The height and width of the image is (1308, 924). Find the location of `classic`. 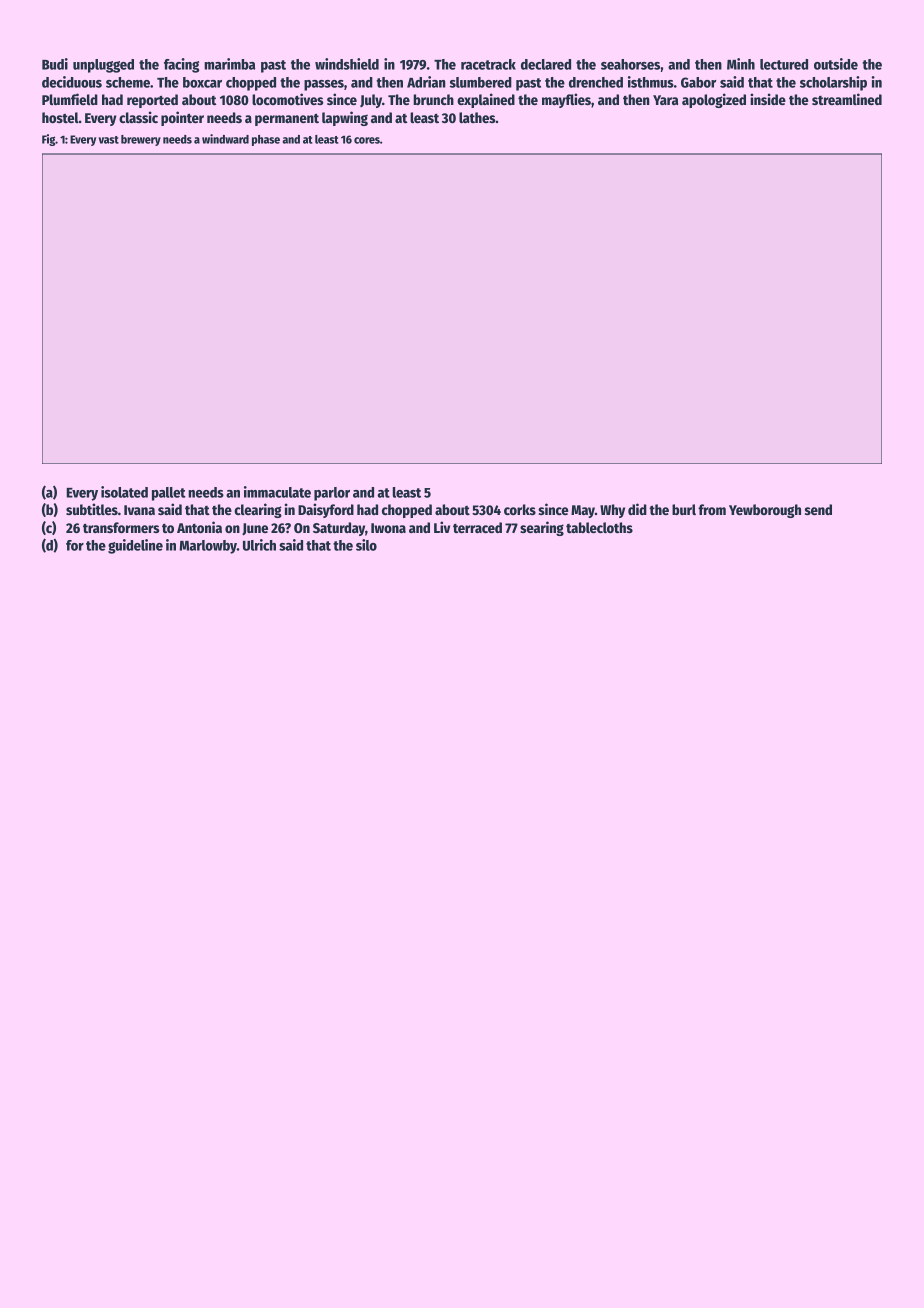

classic is located at coordinates (138, 117).
